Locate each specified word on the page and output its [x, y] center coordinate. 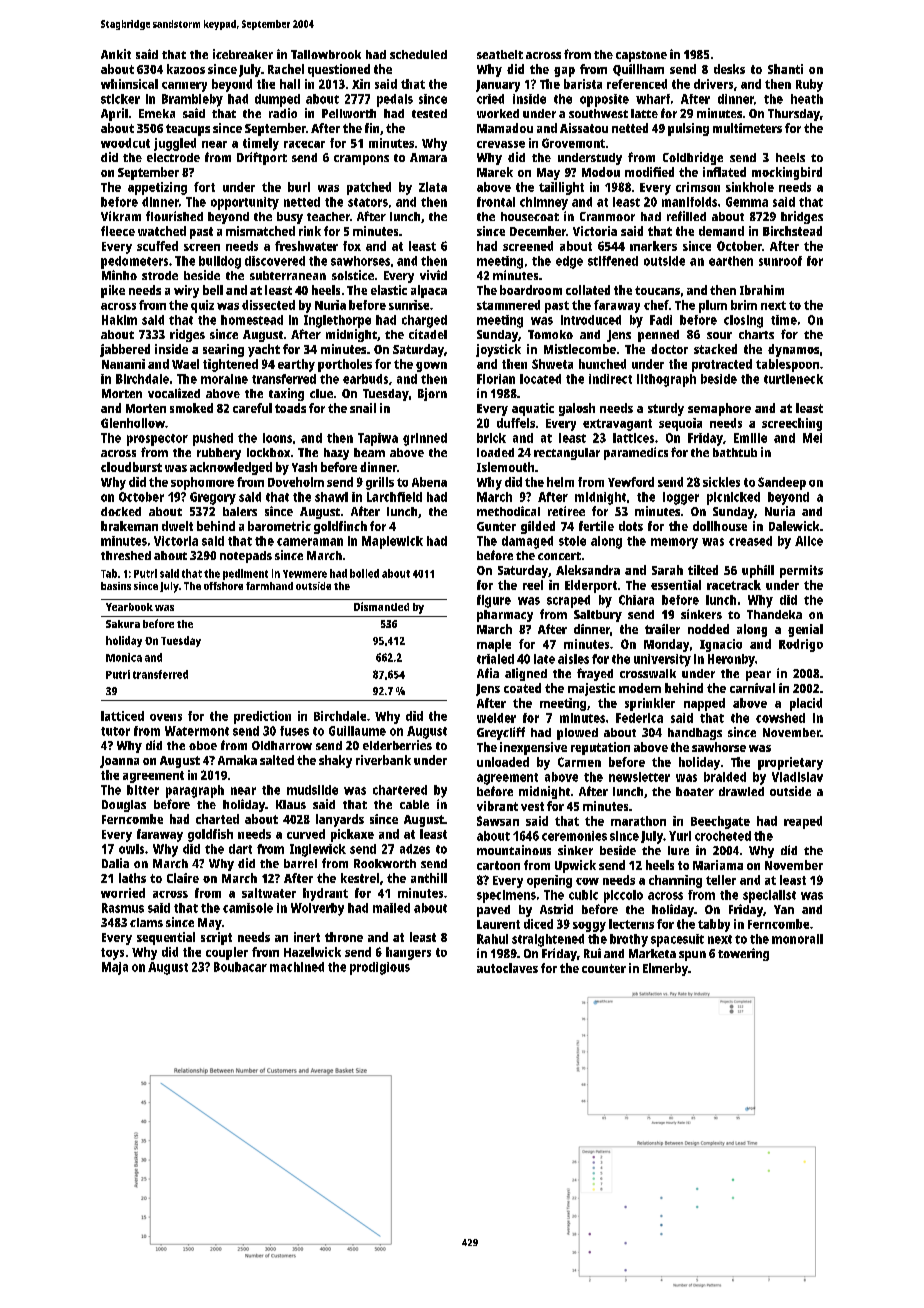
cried [490, 99]
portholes [345, 365]
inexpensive [533, 748]
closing [743, 321]
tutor [115, 731]
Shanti [785, 69]
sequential [166, 938]
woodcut [125, 143]
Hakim [119, 320]
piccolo [623, 896]
